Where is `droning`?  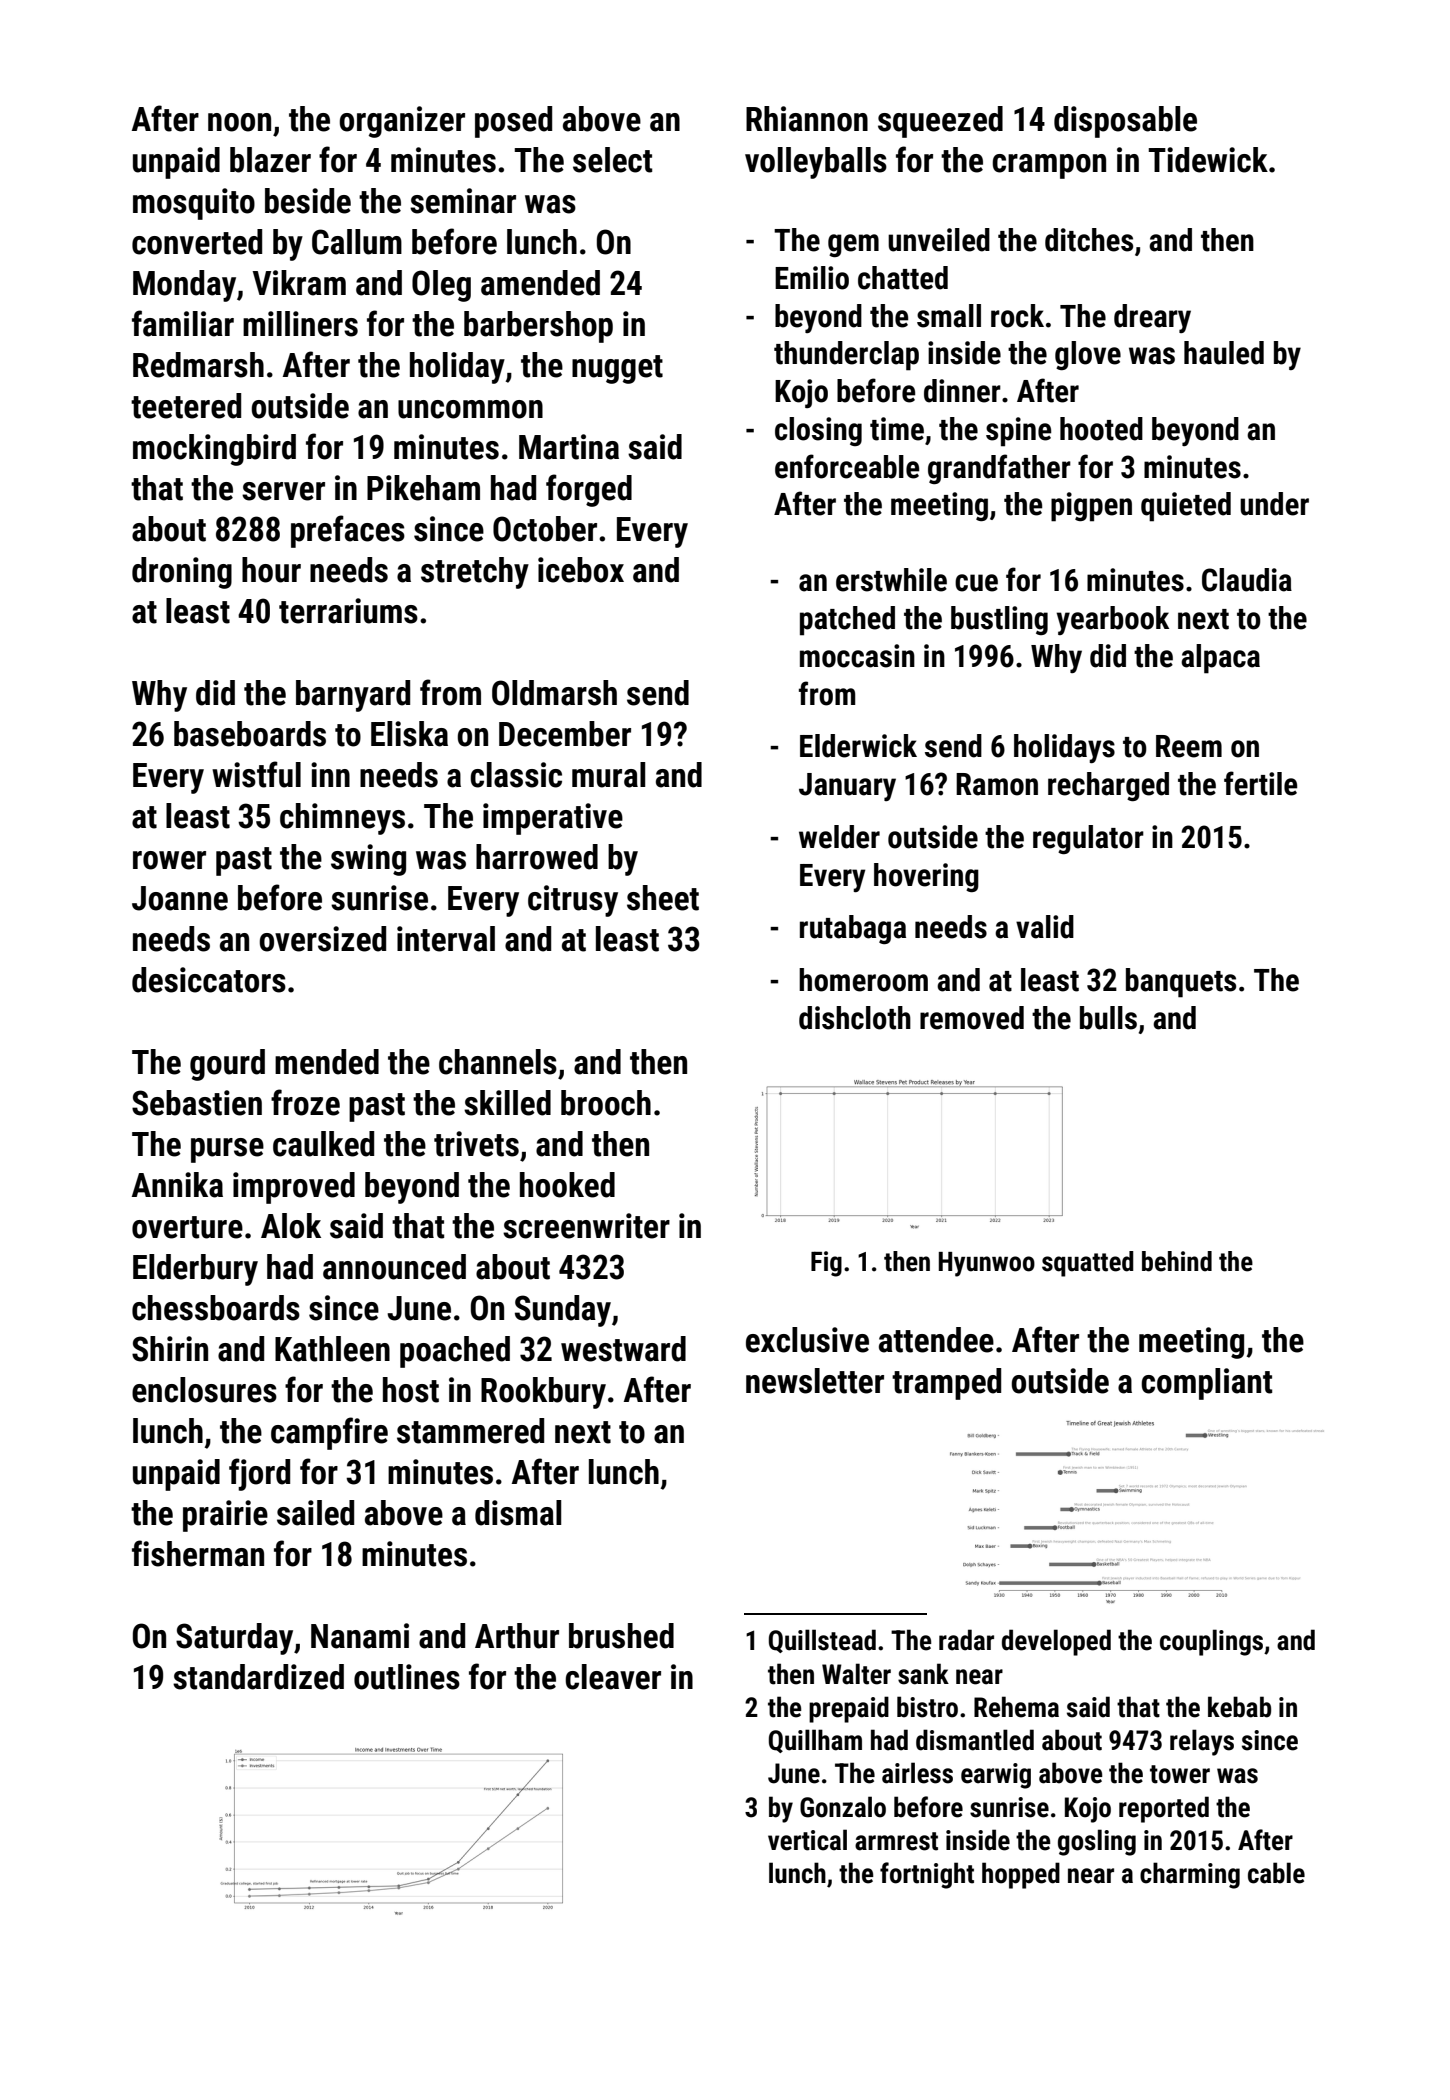 droning is located at coordinates (182, 573).
